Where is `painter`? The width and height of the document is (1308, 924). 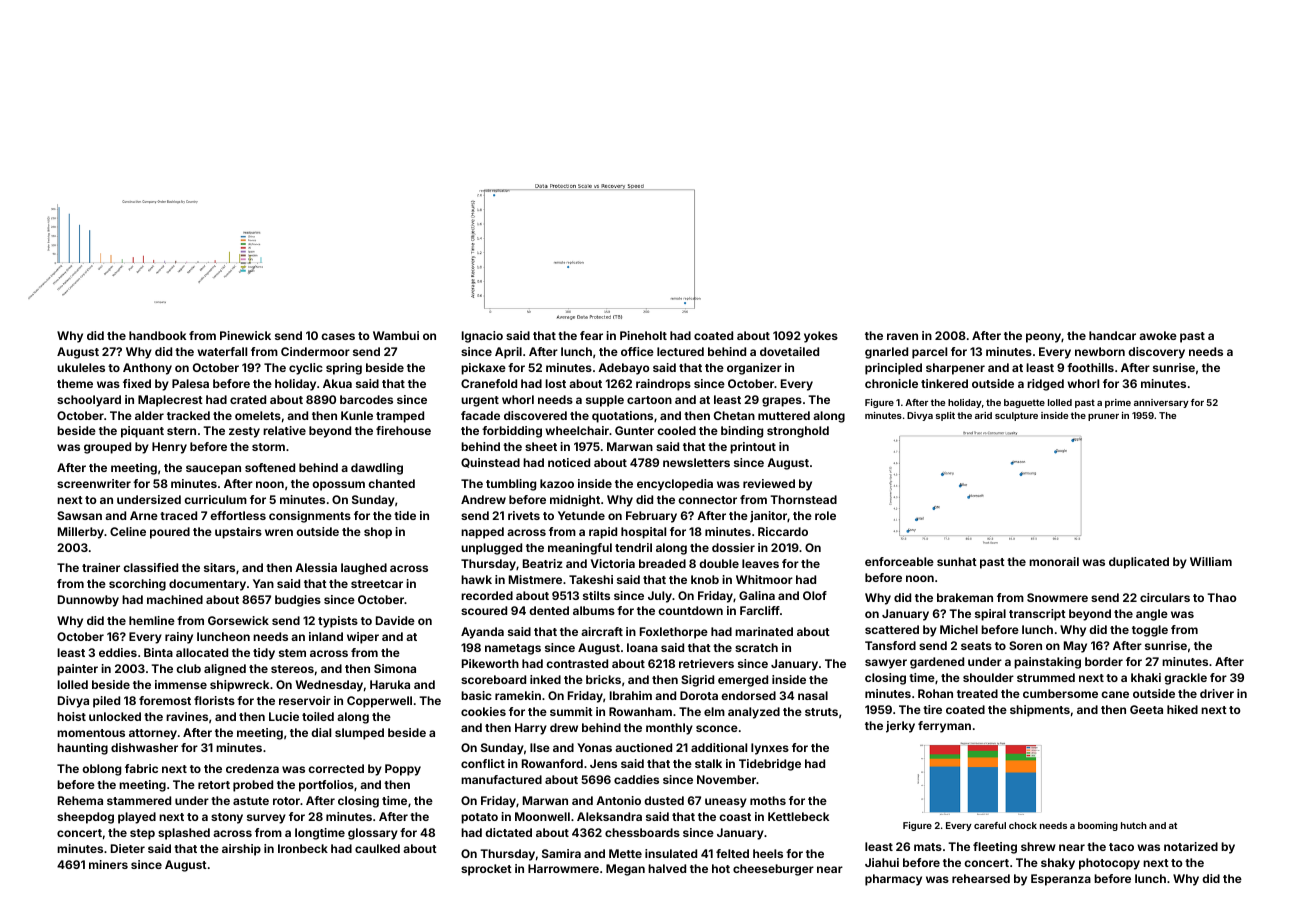 painter is located at coordinates (77, 670).
